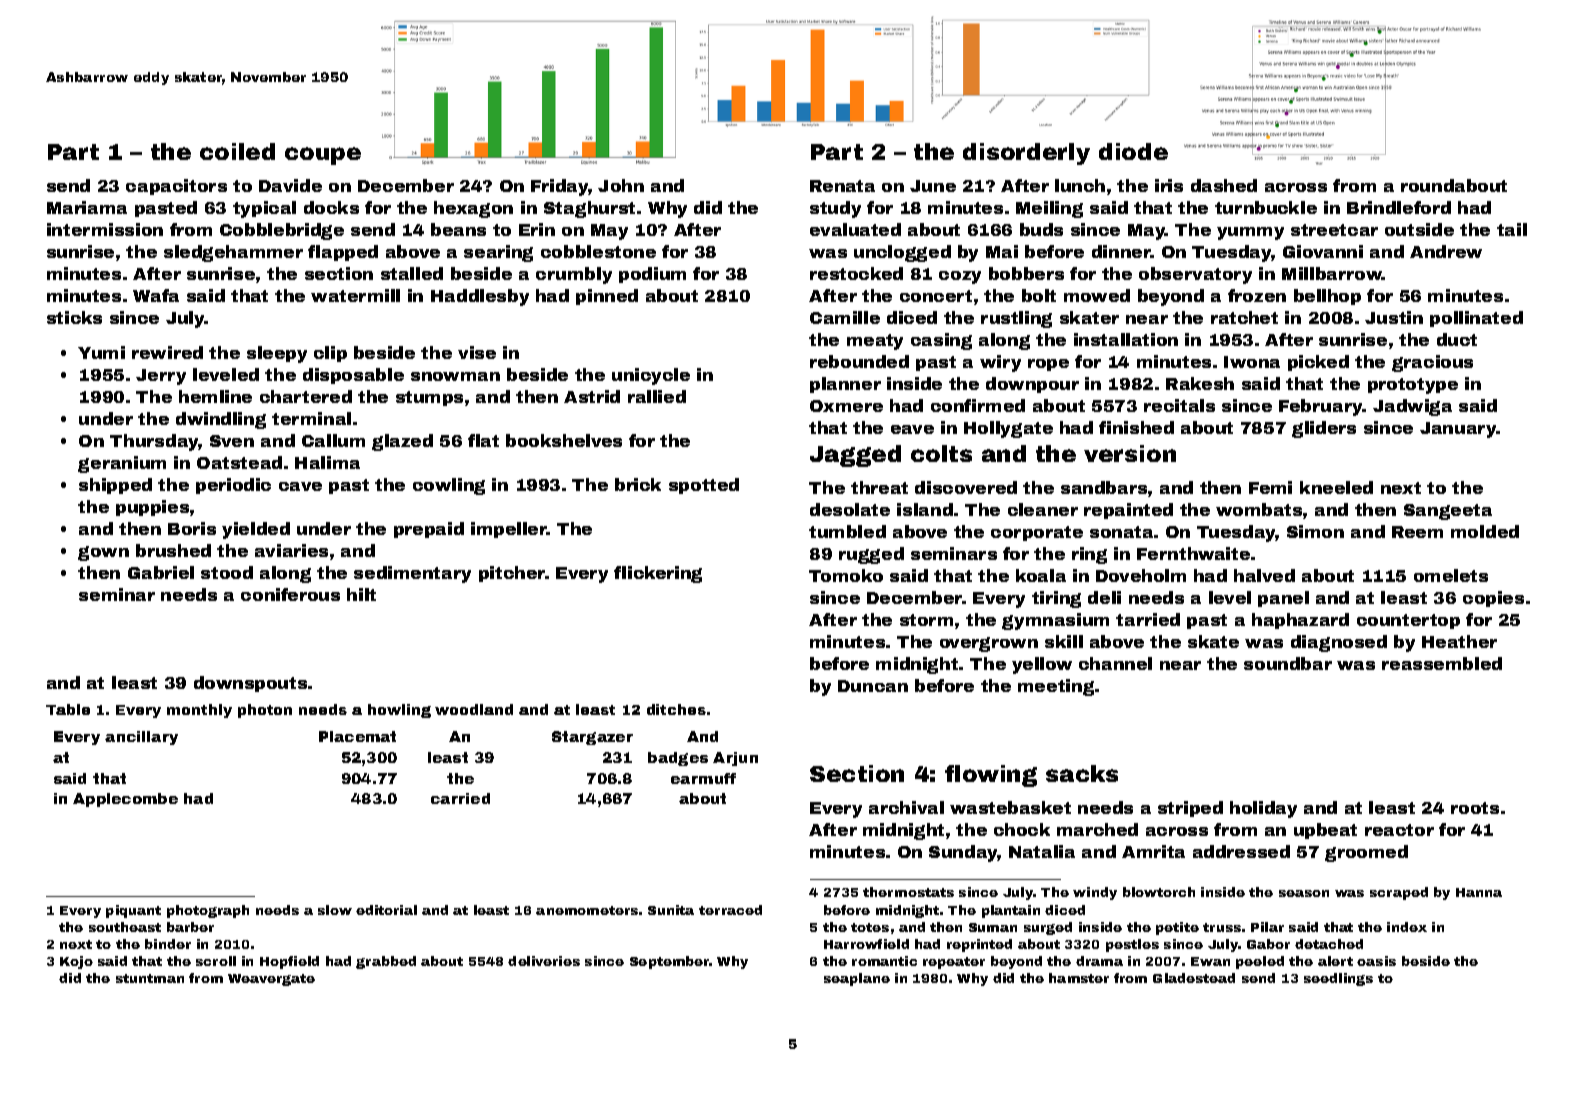  I want to click on carried, so click(460, 798).
